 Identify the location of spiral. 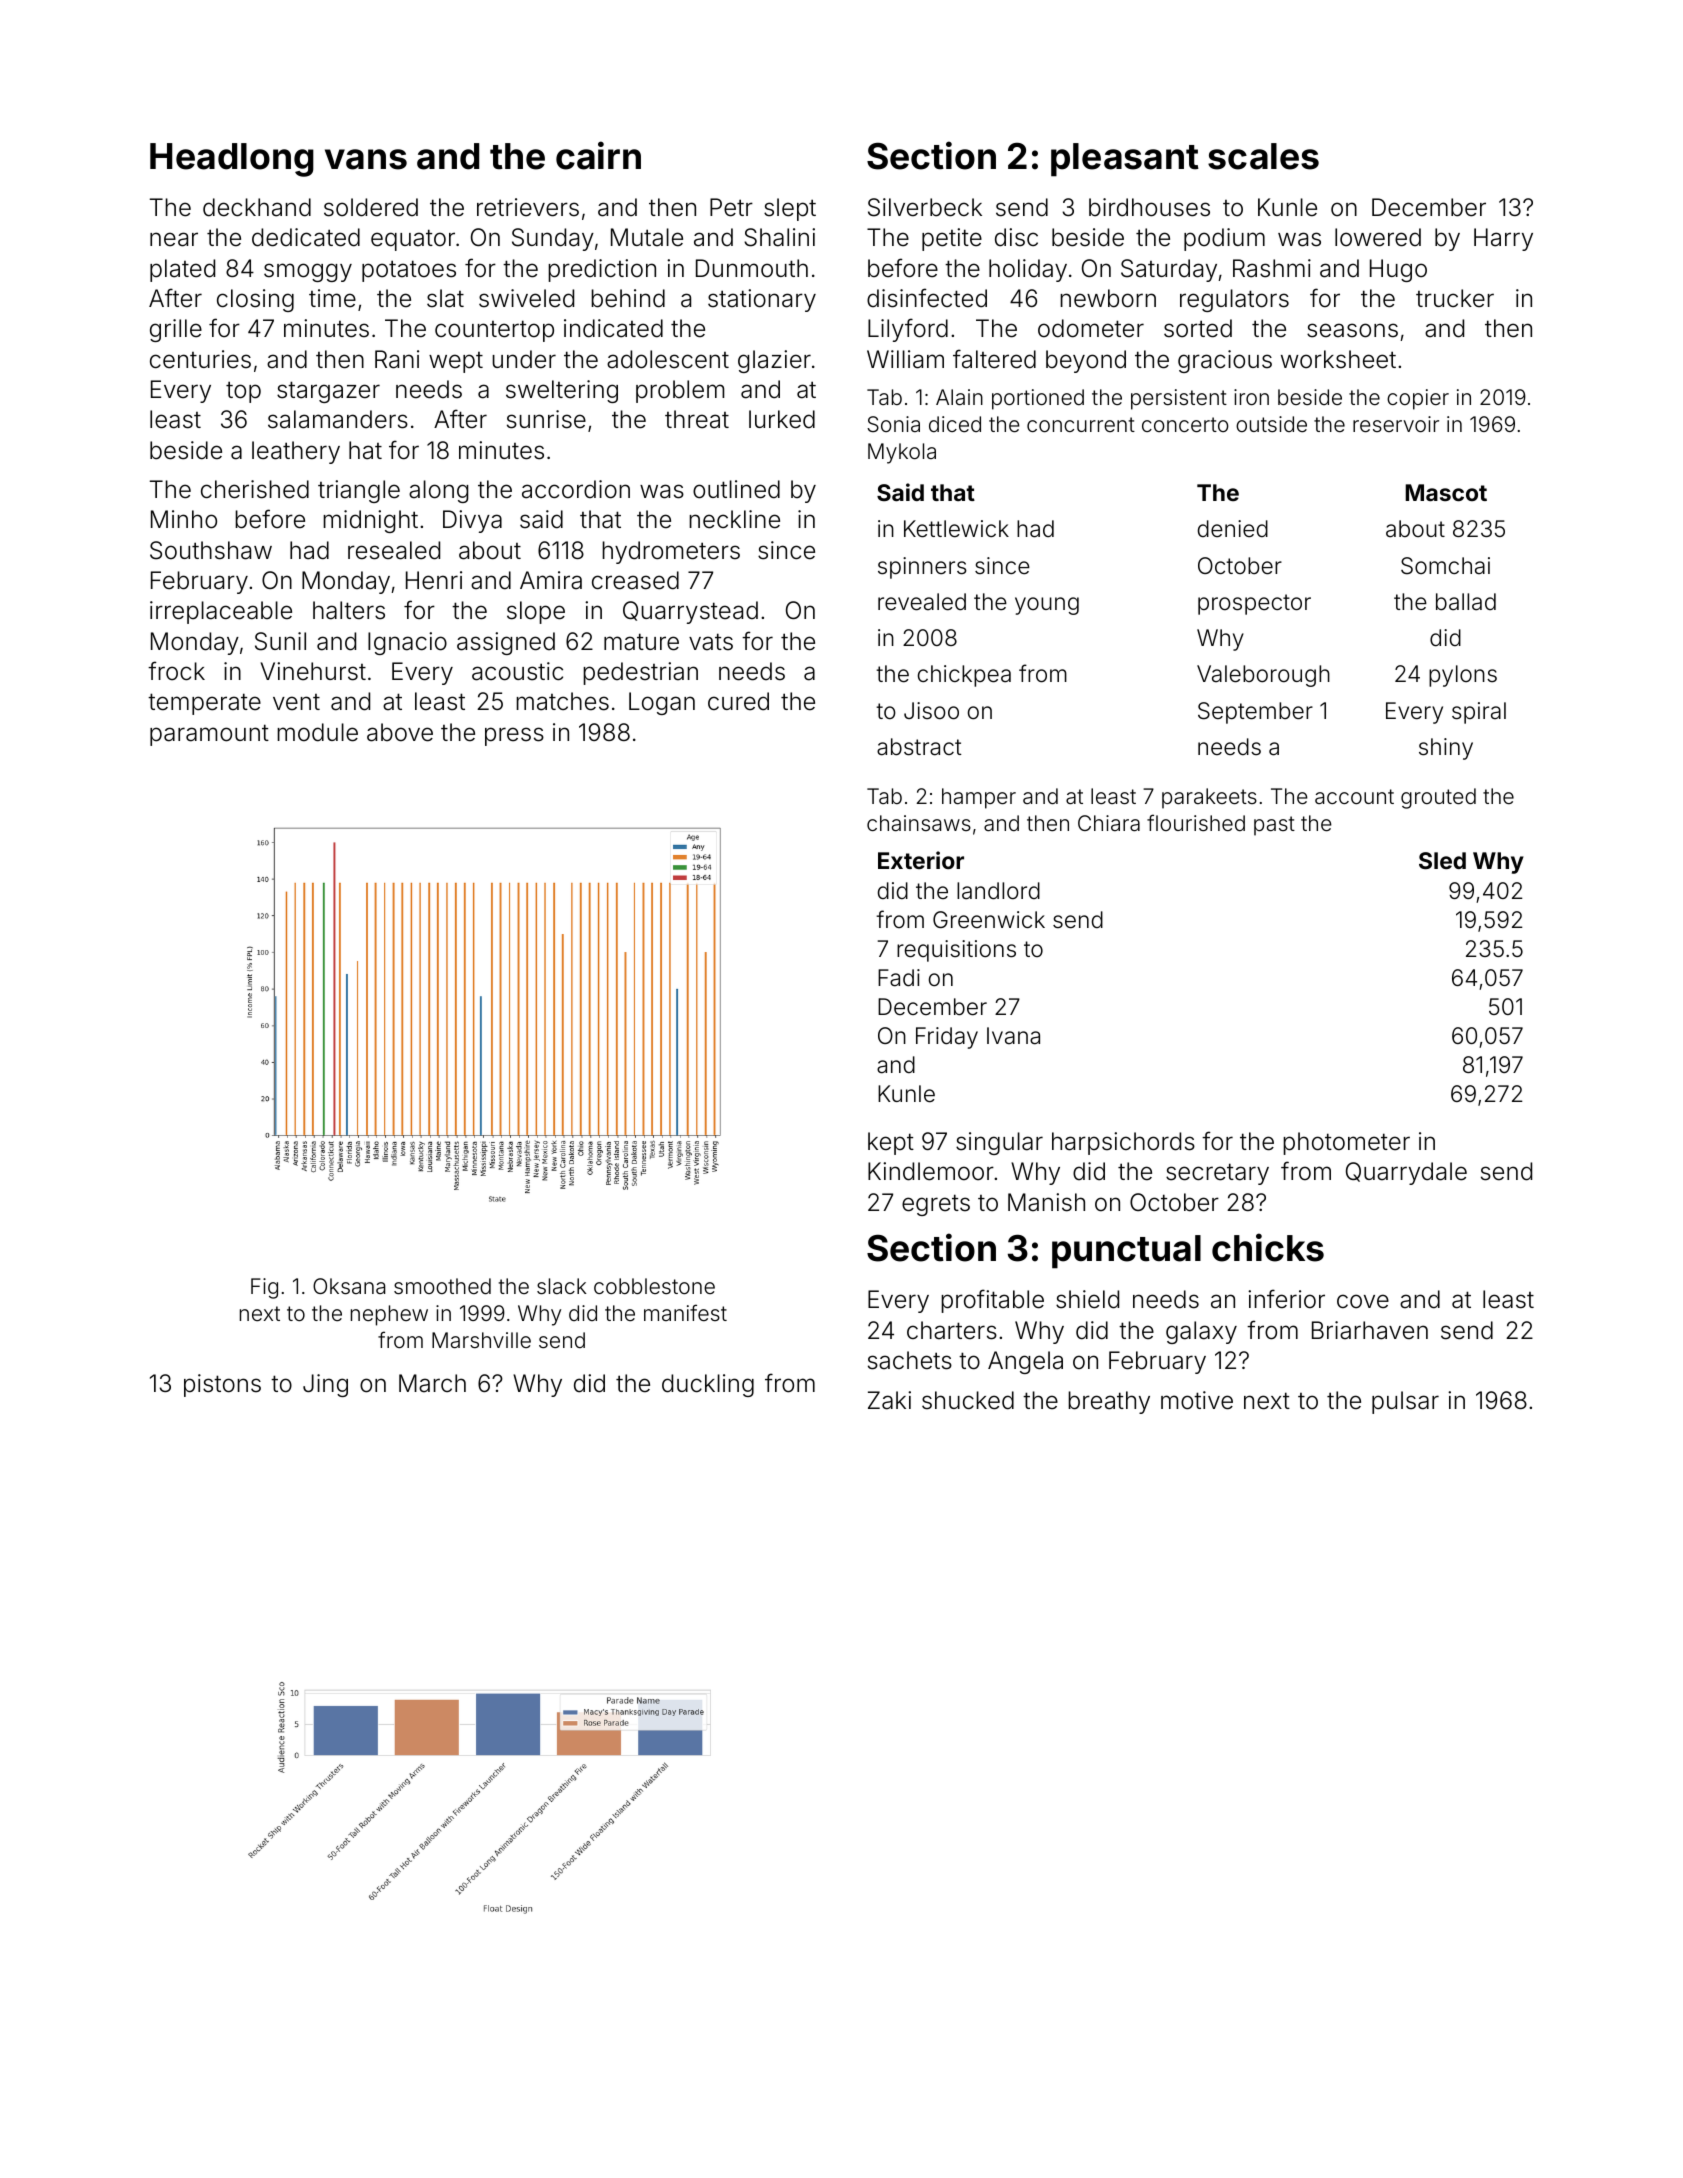
(1479, 713).
